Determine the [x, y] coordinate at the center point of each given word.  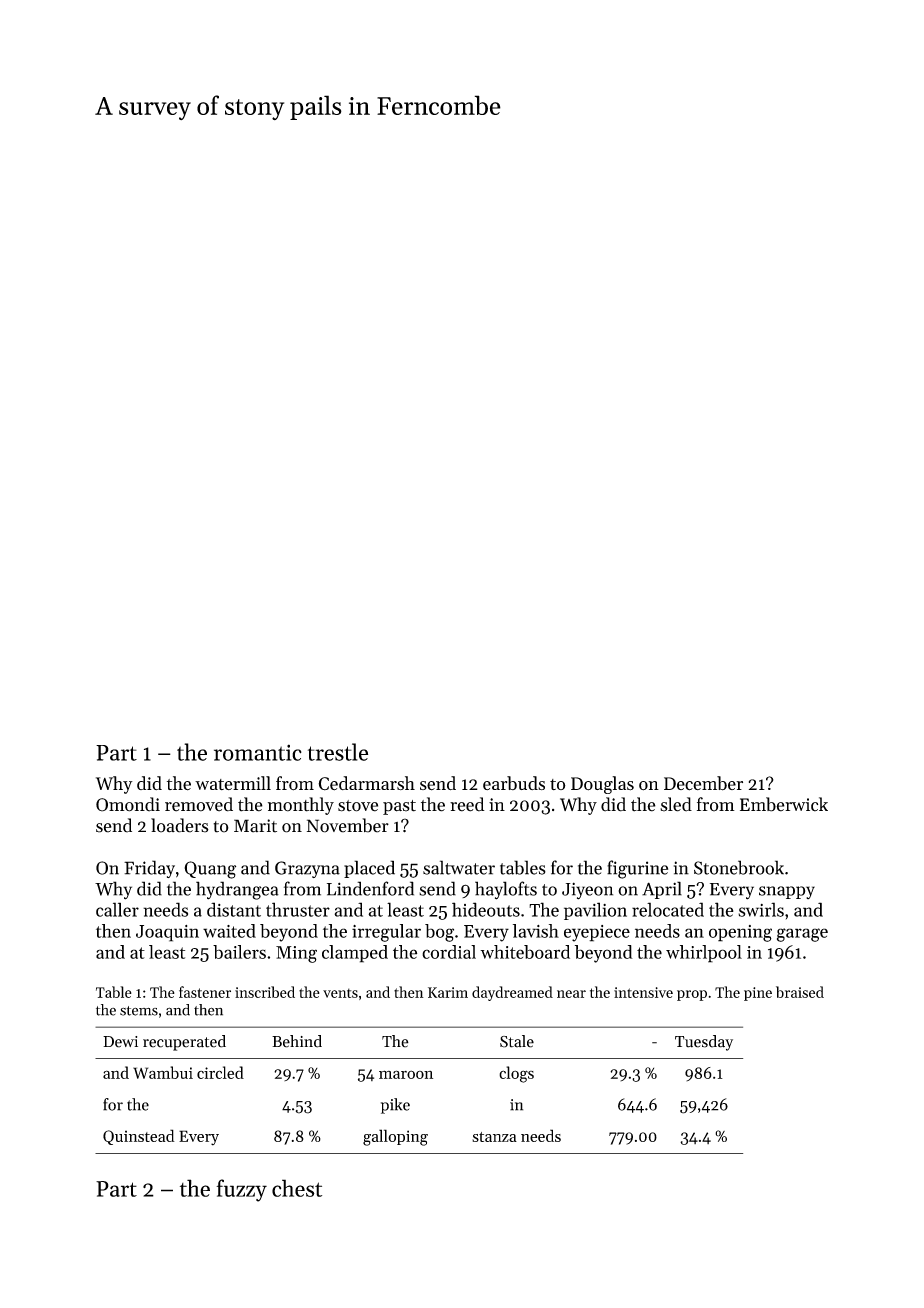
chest [297, 1188]
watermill [233, 783]
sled [676, 804]
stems [139, 1011]
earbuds [514, 783]
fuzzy [241, 1190]
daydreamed [512, 993]
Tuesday [704, 1043]
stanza [494, 1137]
